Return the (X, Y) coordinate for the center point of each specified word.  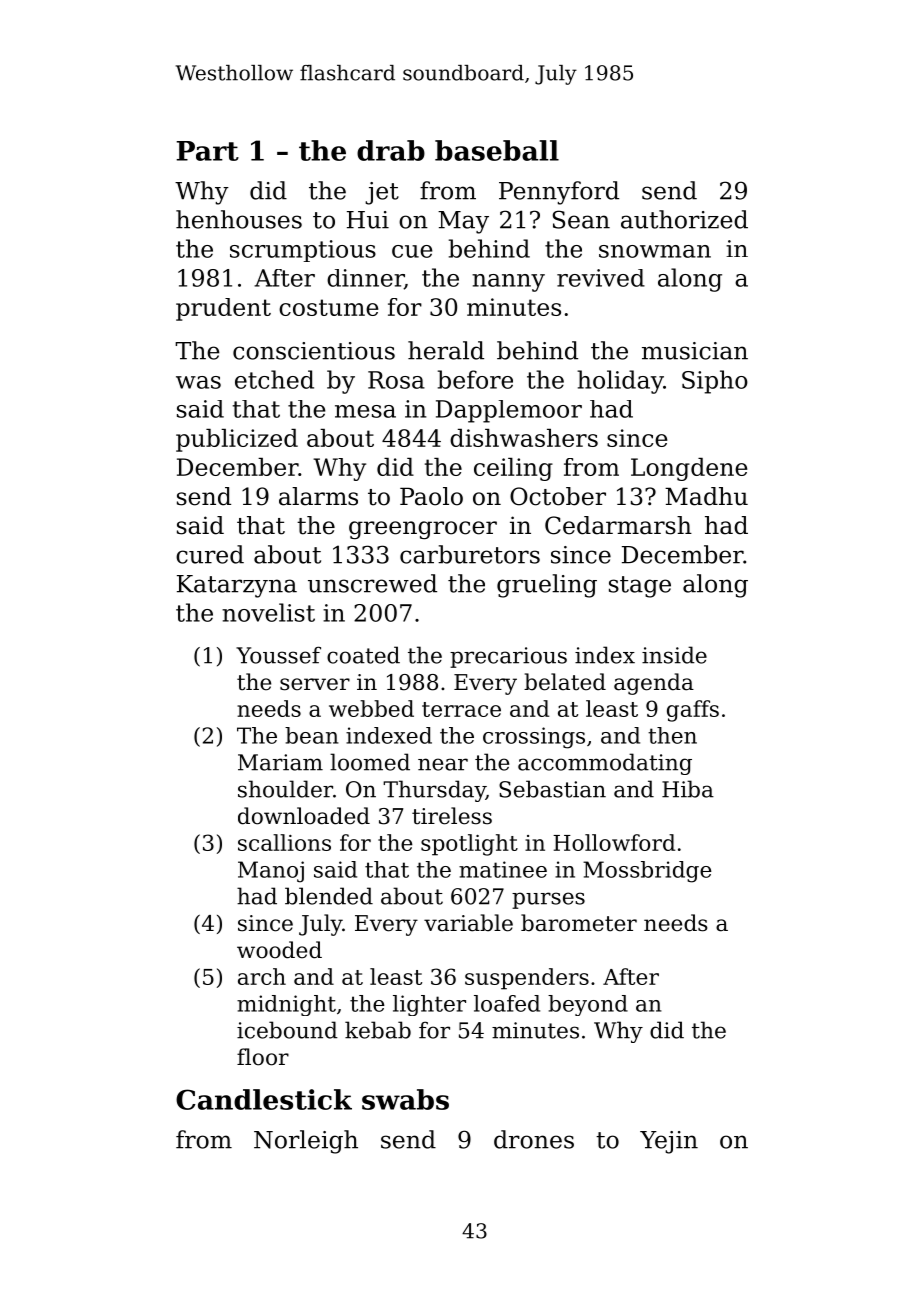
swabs (405, 1099)
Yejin (669, 1142)
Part (207, 151)
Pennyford (559, 193)
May (463, 222)
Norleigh (306, 1142)
